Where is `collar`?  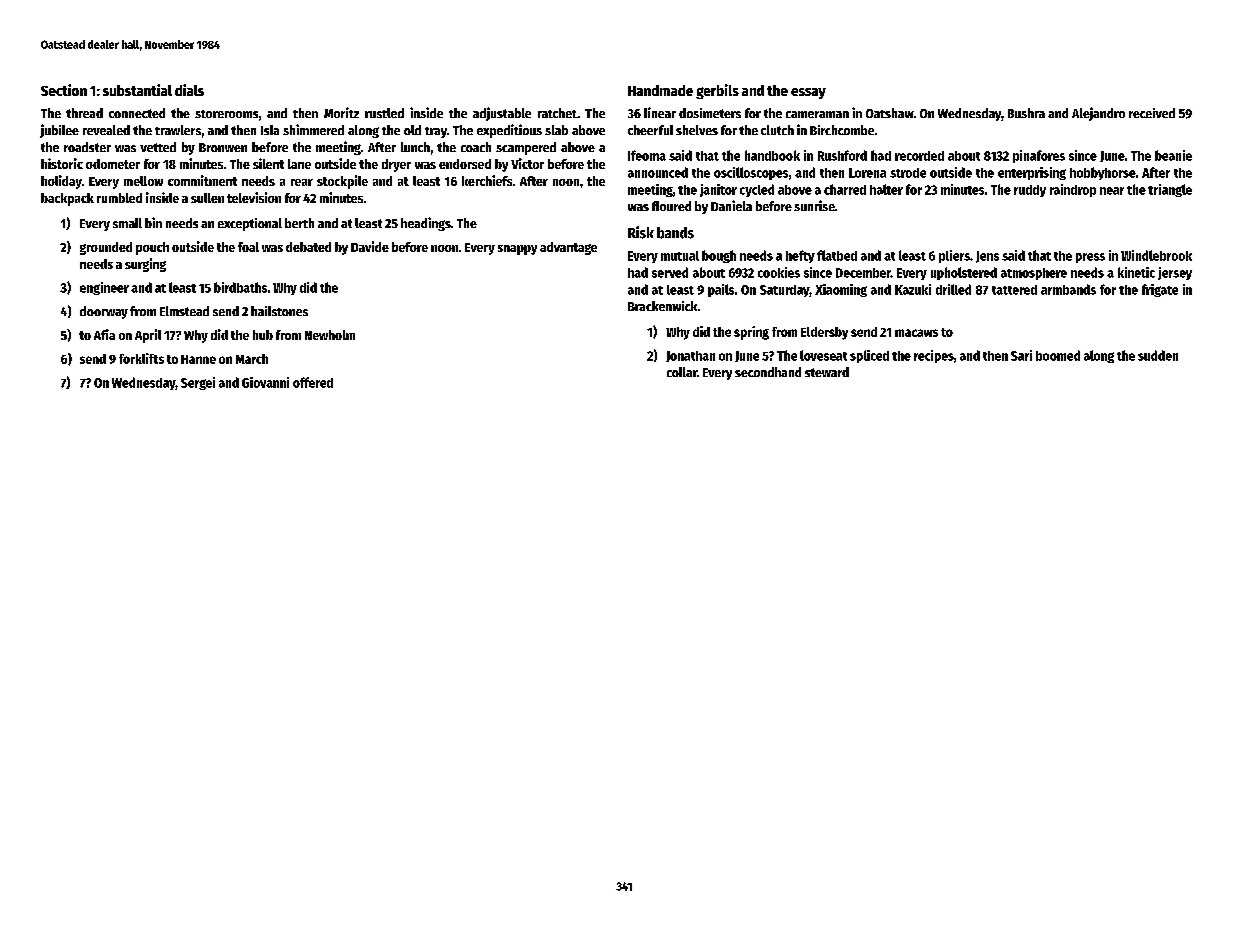 collar is located at coordinates (682, 372).
